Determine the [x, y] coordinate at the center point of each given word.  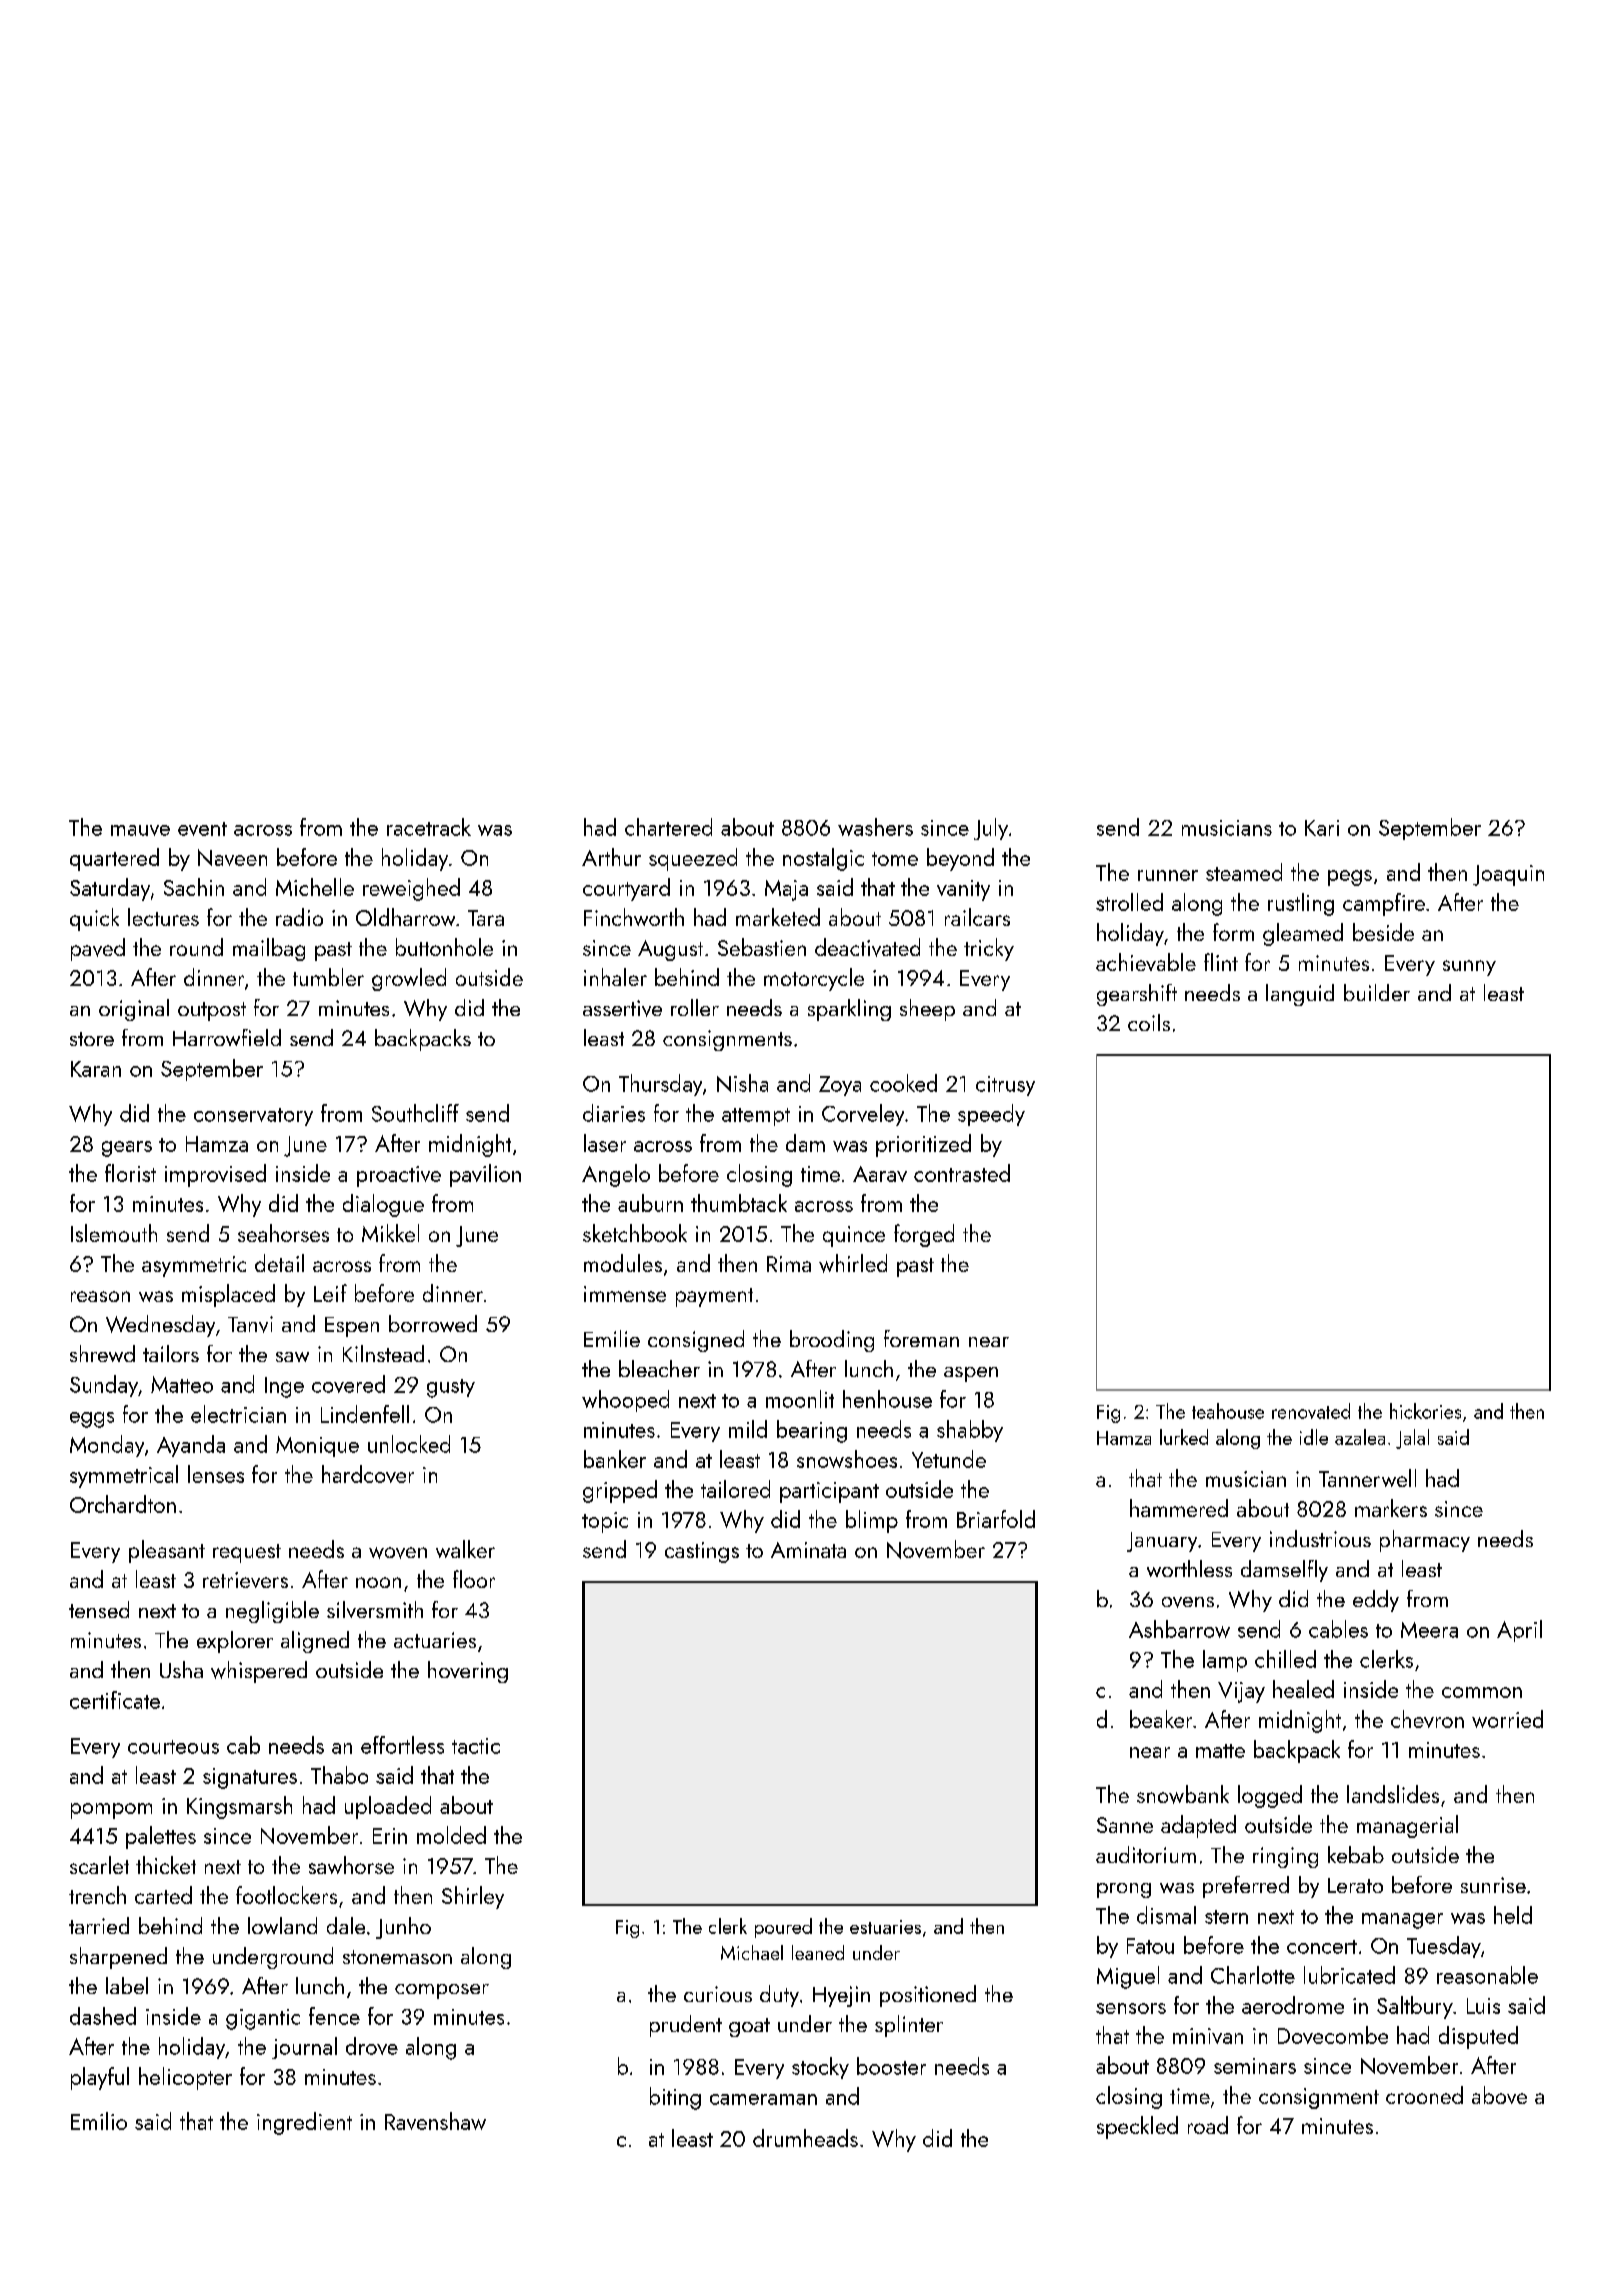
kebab [1356, 1854]
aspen [971, 1374]
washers [875, 827]
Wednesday [160, 1326]
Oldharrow [405, 917]
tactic [476, 1746]
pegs [1350, 878]
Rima [789, 1264]
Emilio [99, 2121]
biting [675, 2098]
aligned [315, 1642]
